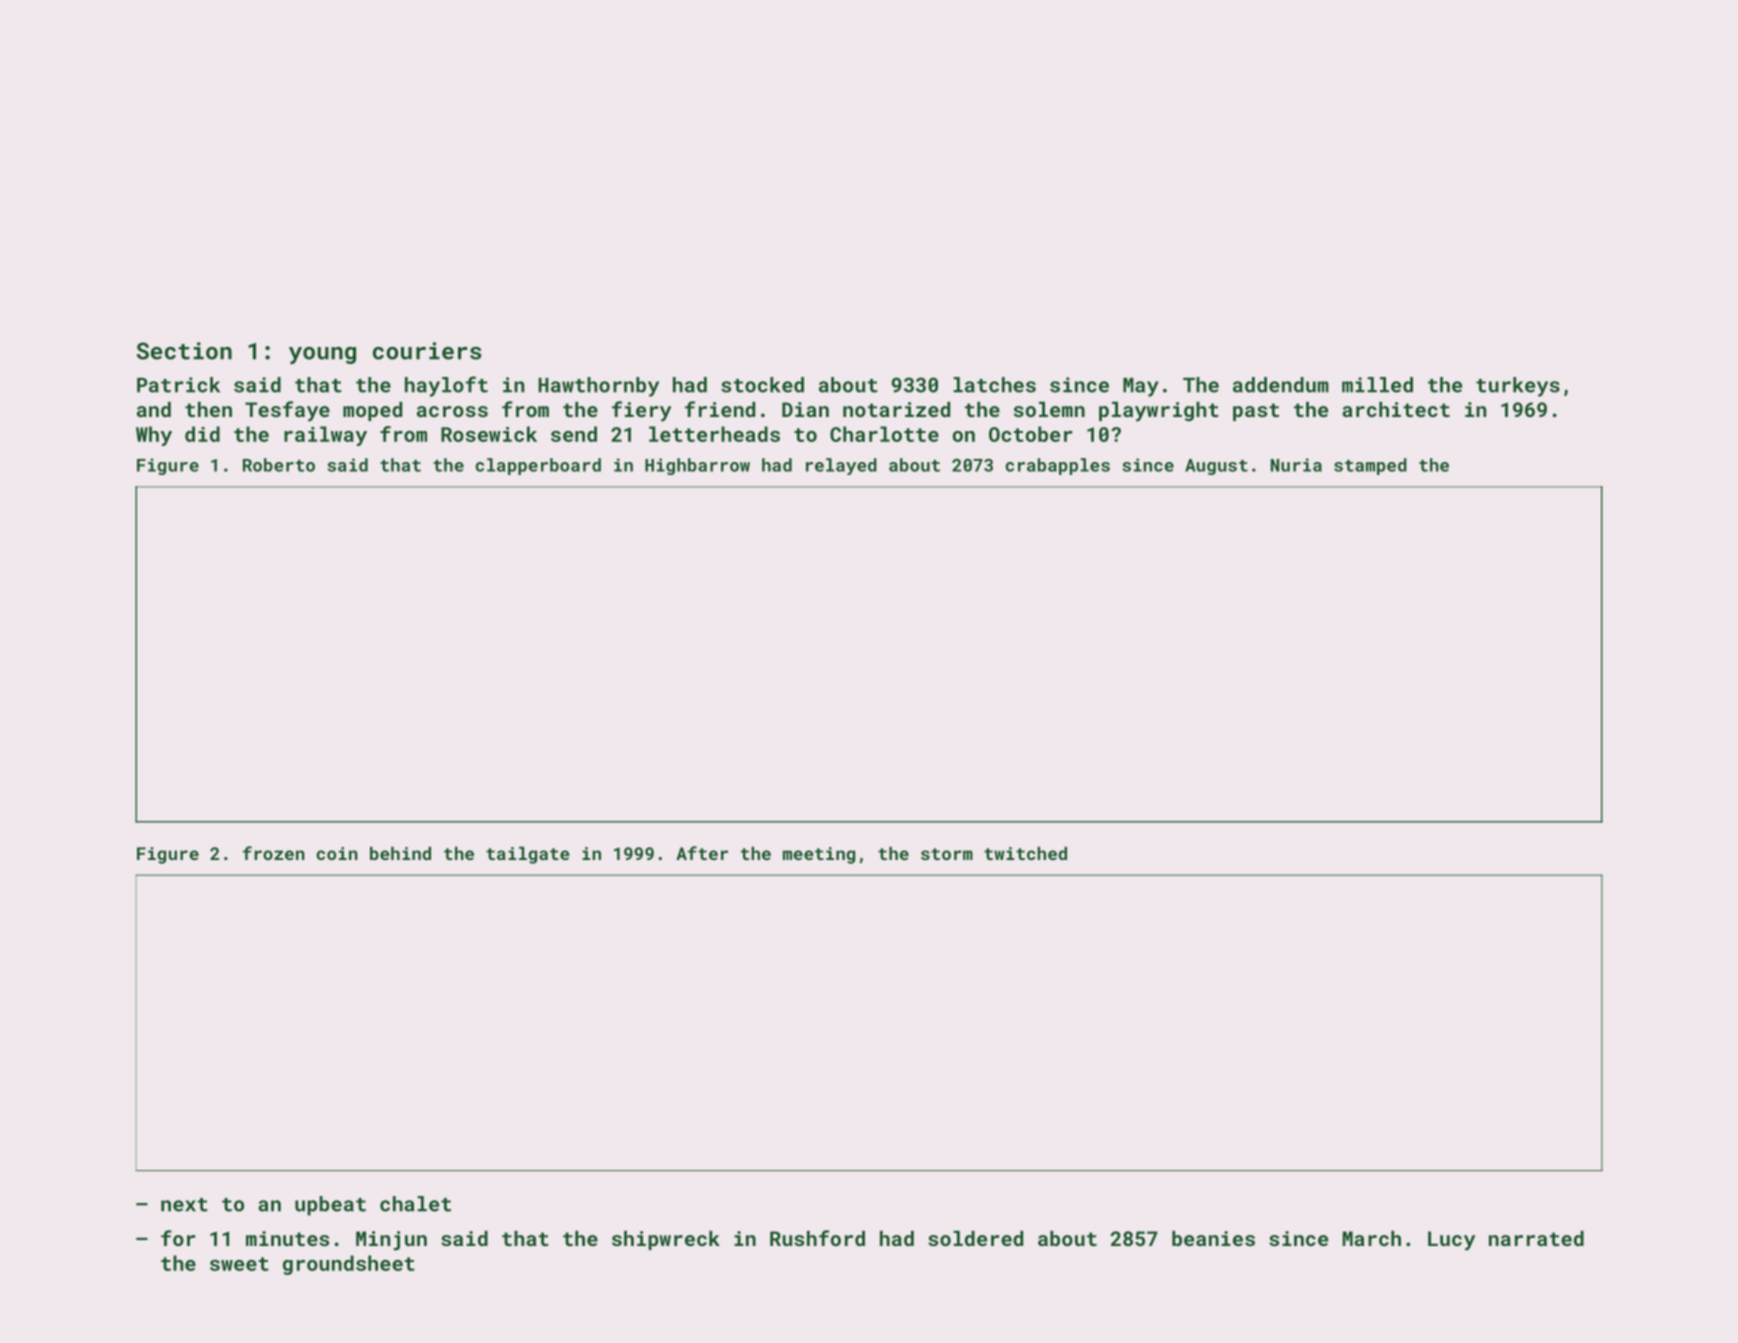  I want to click on solemn, so click(1049, 409).
